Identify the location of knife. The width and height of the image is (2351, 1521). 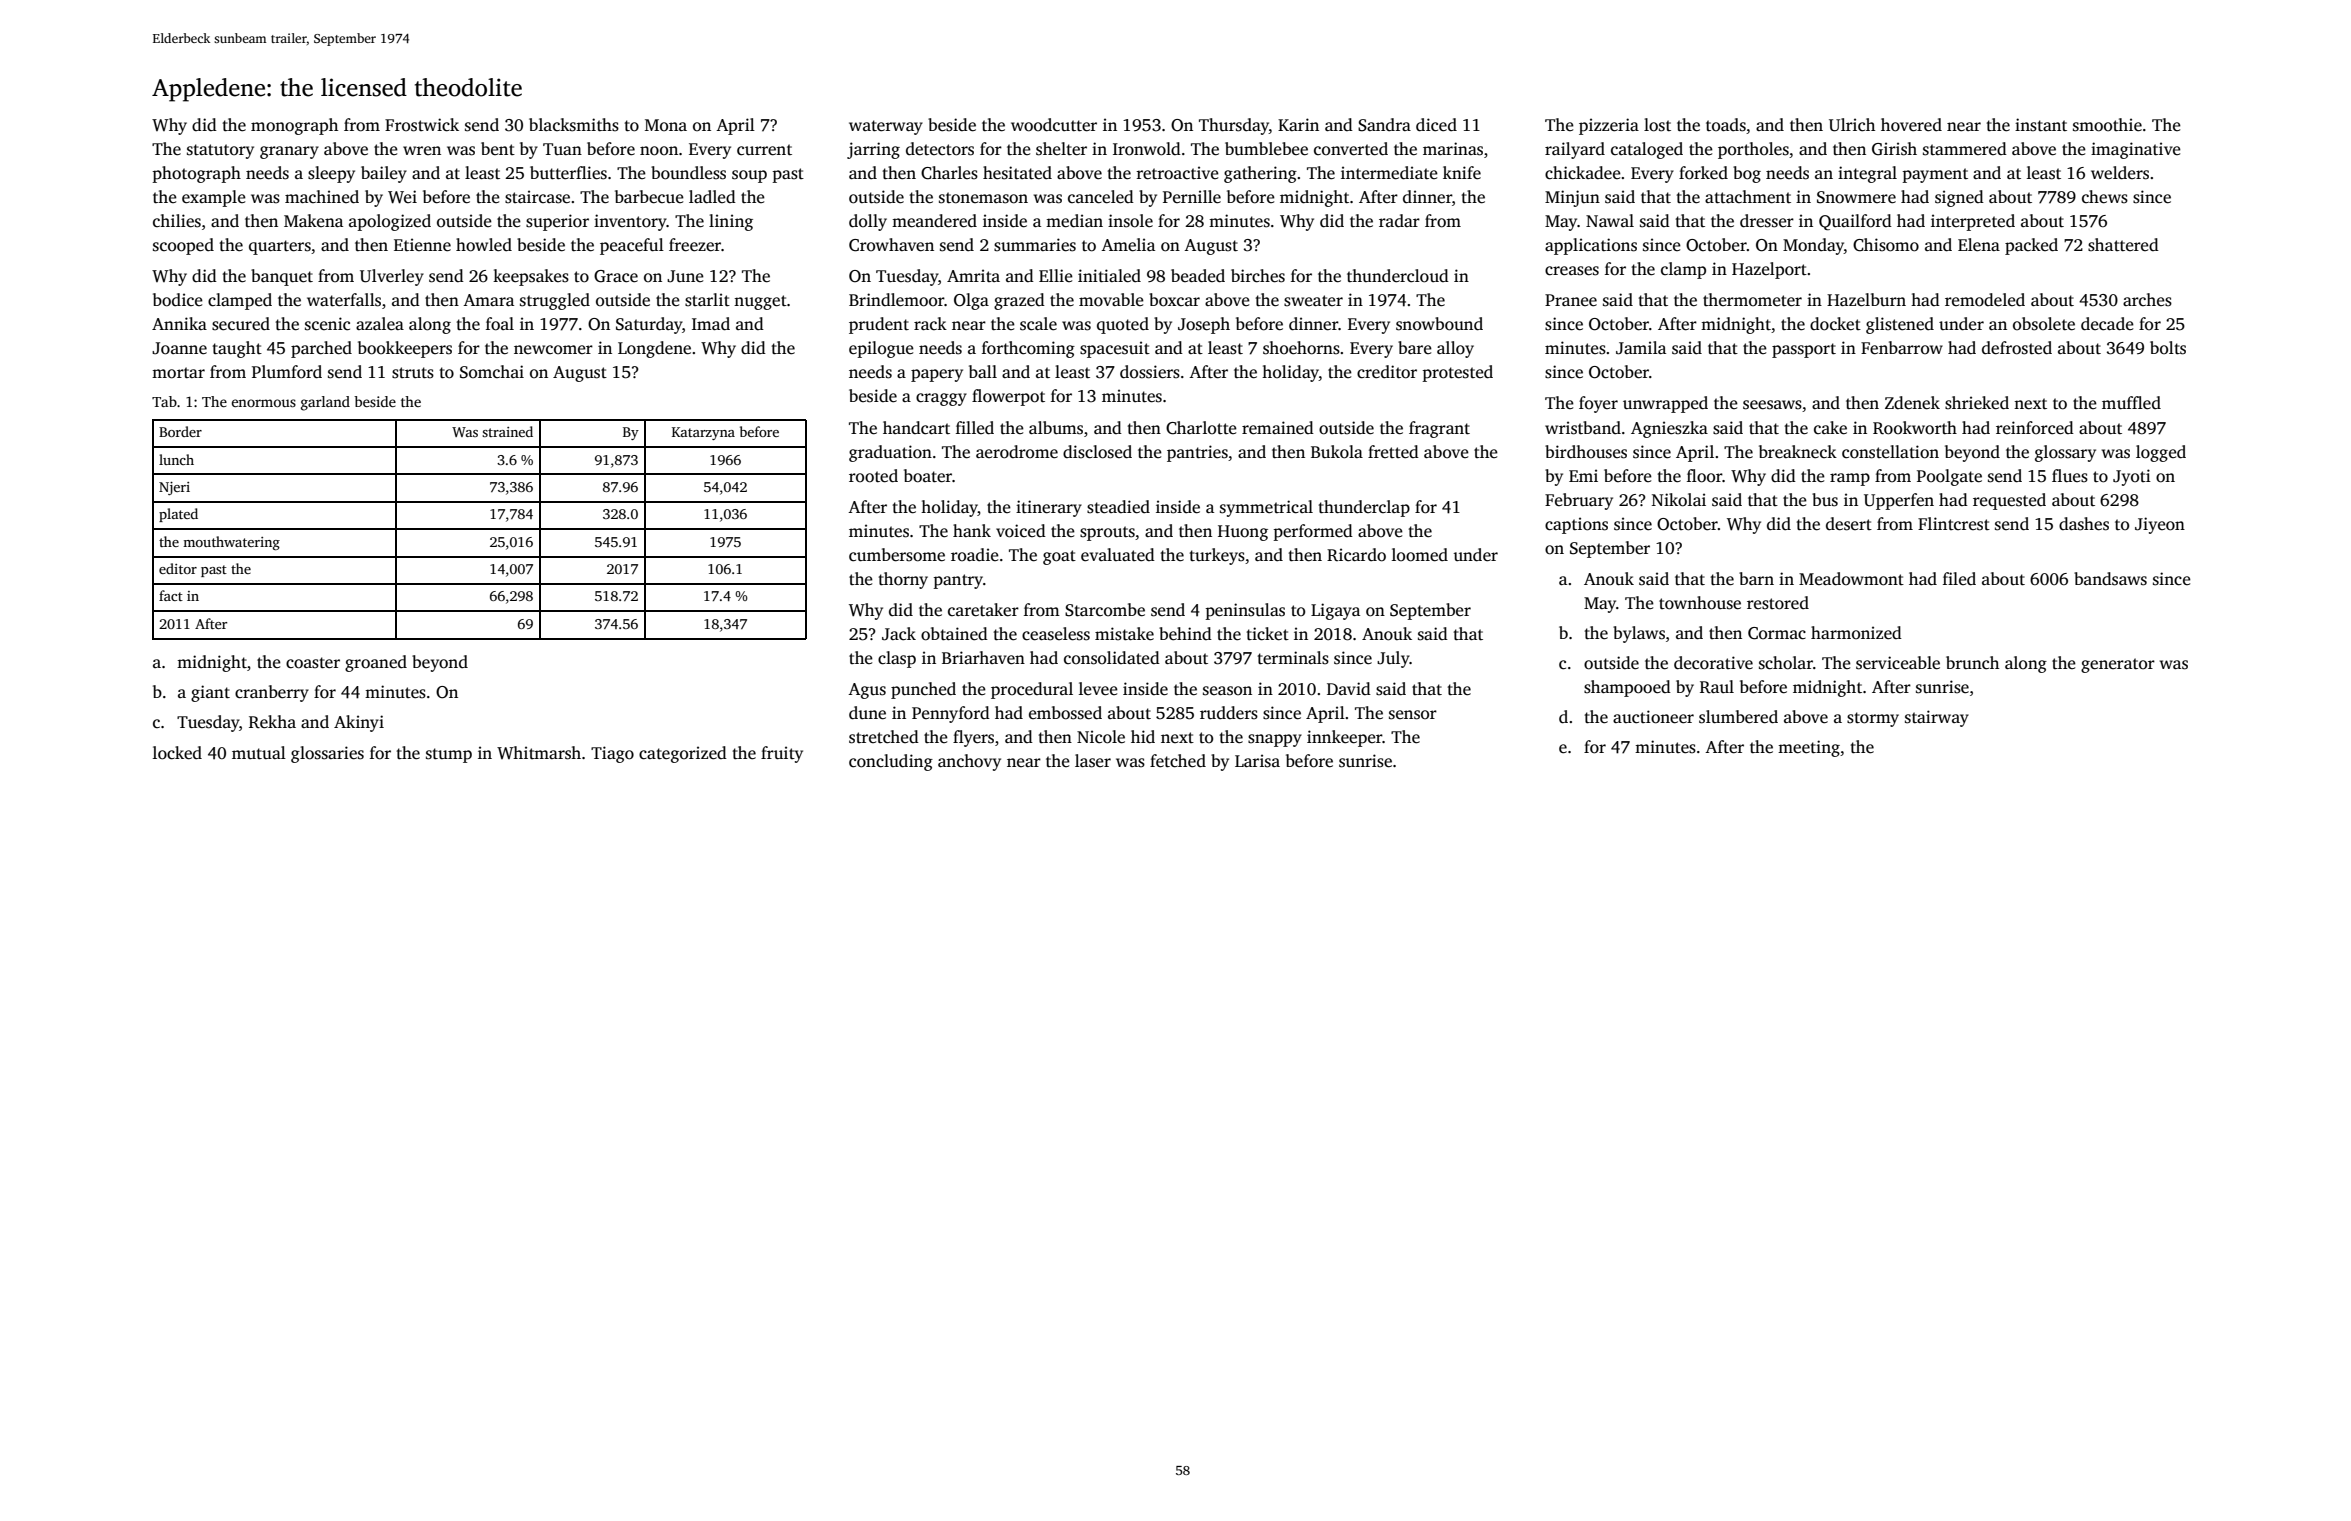
(1462, 173).
